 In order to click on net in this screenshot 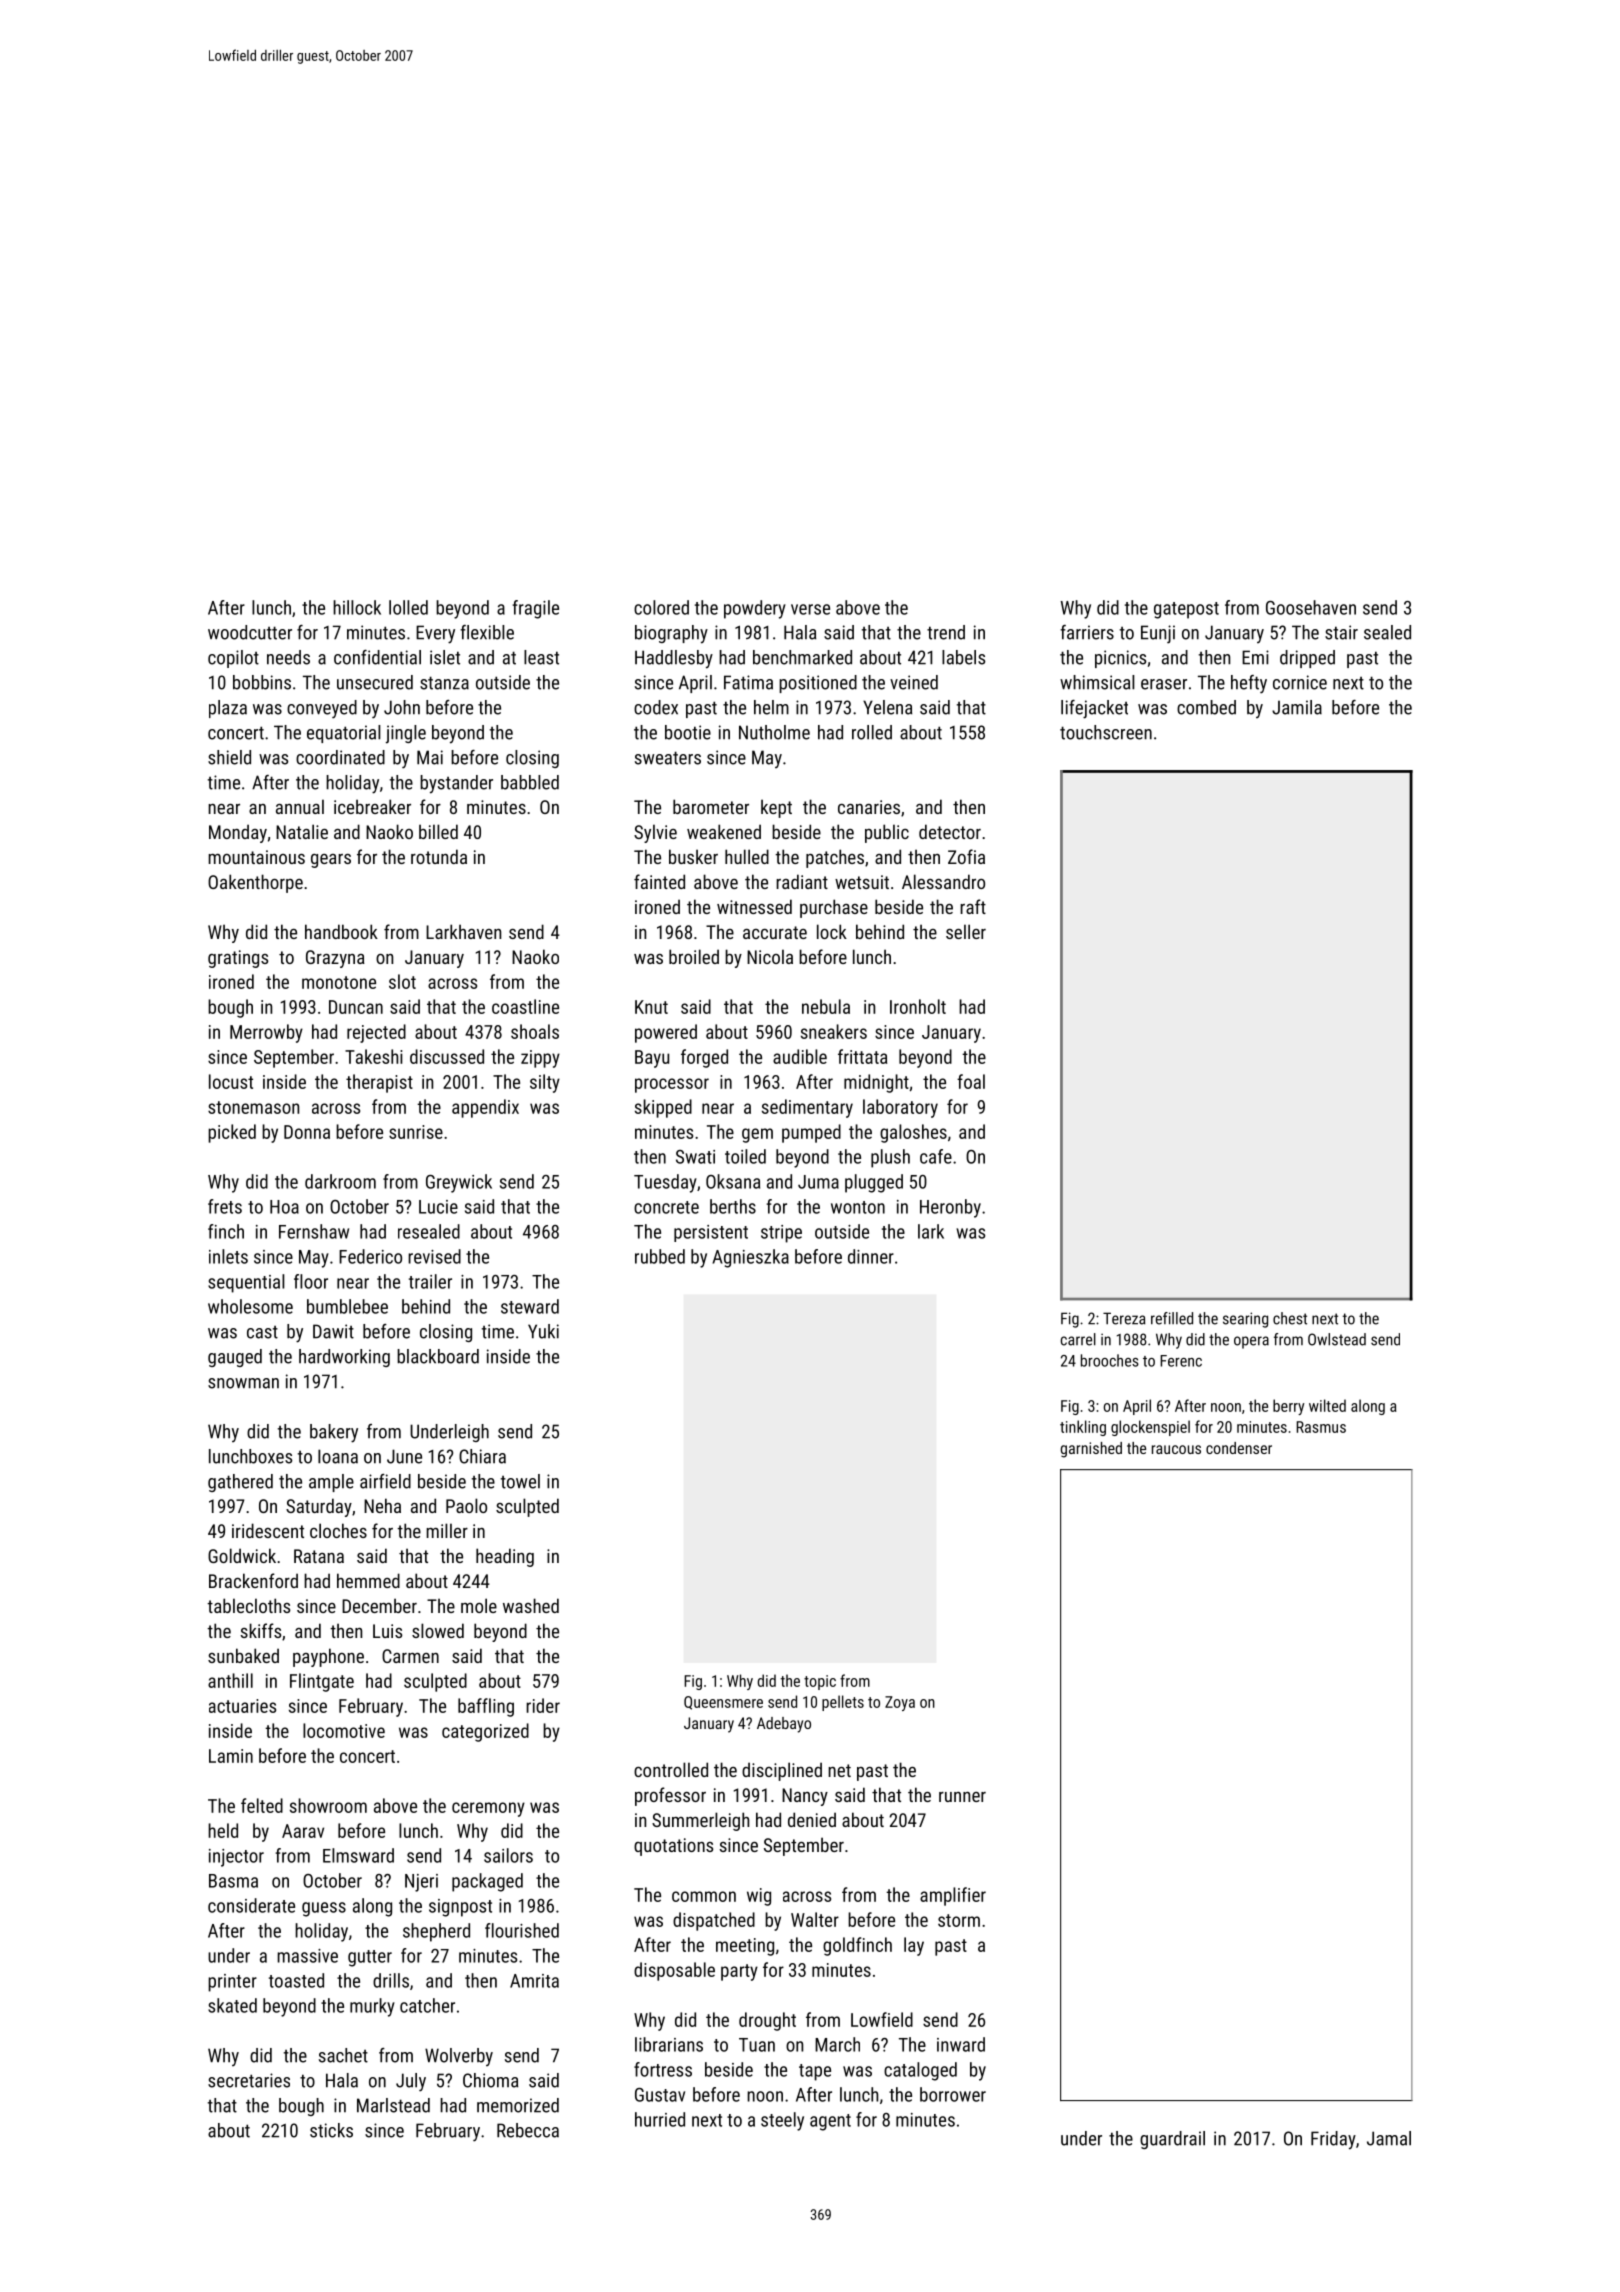, I will do `click(839, 1770)`.
